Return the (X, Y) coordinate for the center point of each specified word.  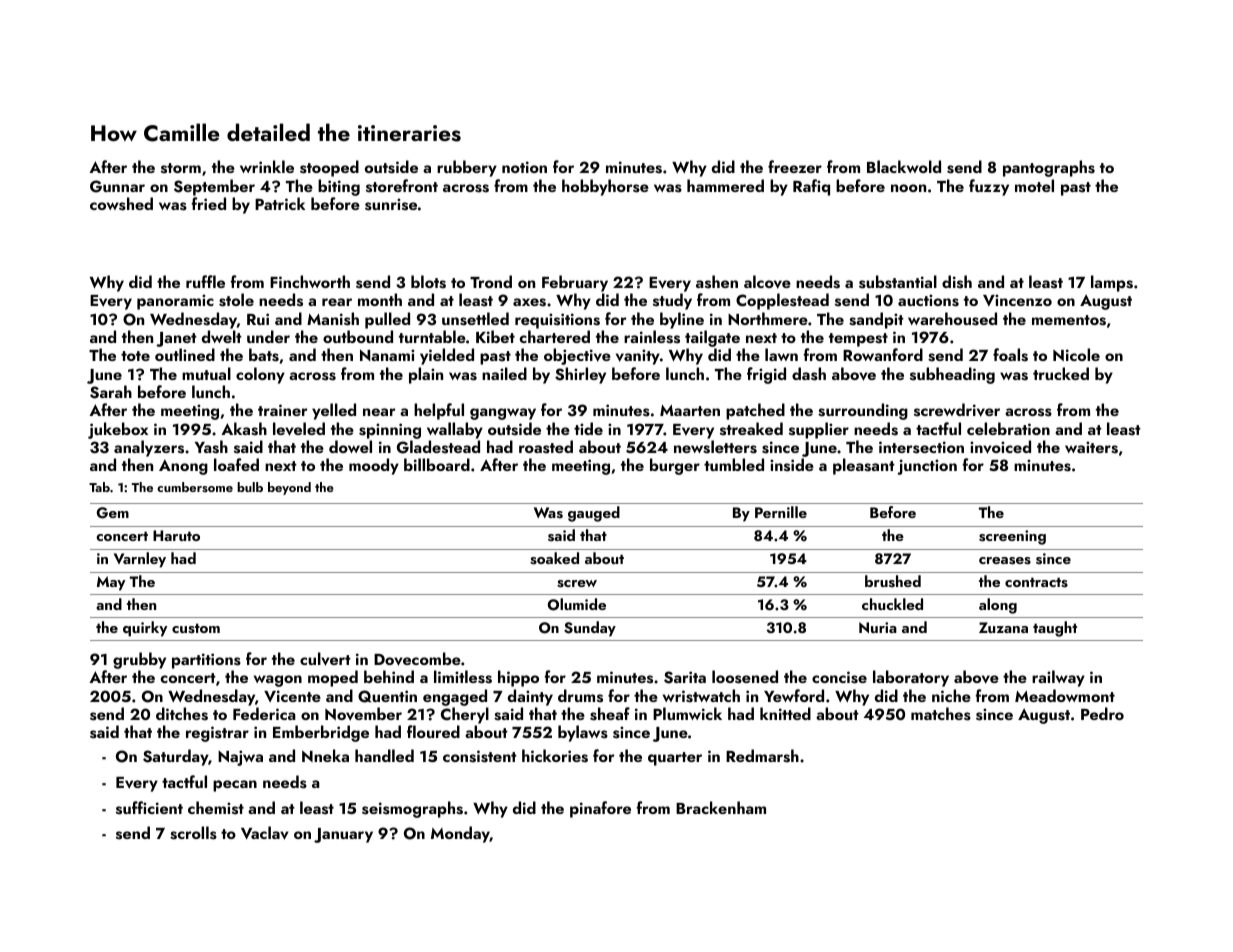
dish (957, 282)
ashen (717, 282)
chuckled (892, 604)
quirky (145, 629)
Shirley (580, 375)
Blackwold (904, 166)
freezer (795, 166)
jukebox (118, 430)
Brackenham (721, 807)
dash (809, 374)
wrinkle (267, 166)
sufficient (149, 808)
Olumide (577, 604)
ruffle (205, 281)
